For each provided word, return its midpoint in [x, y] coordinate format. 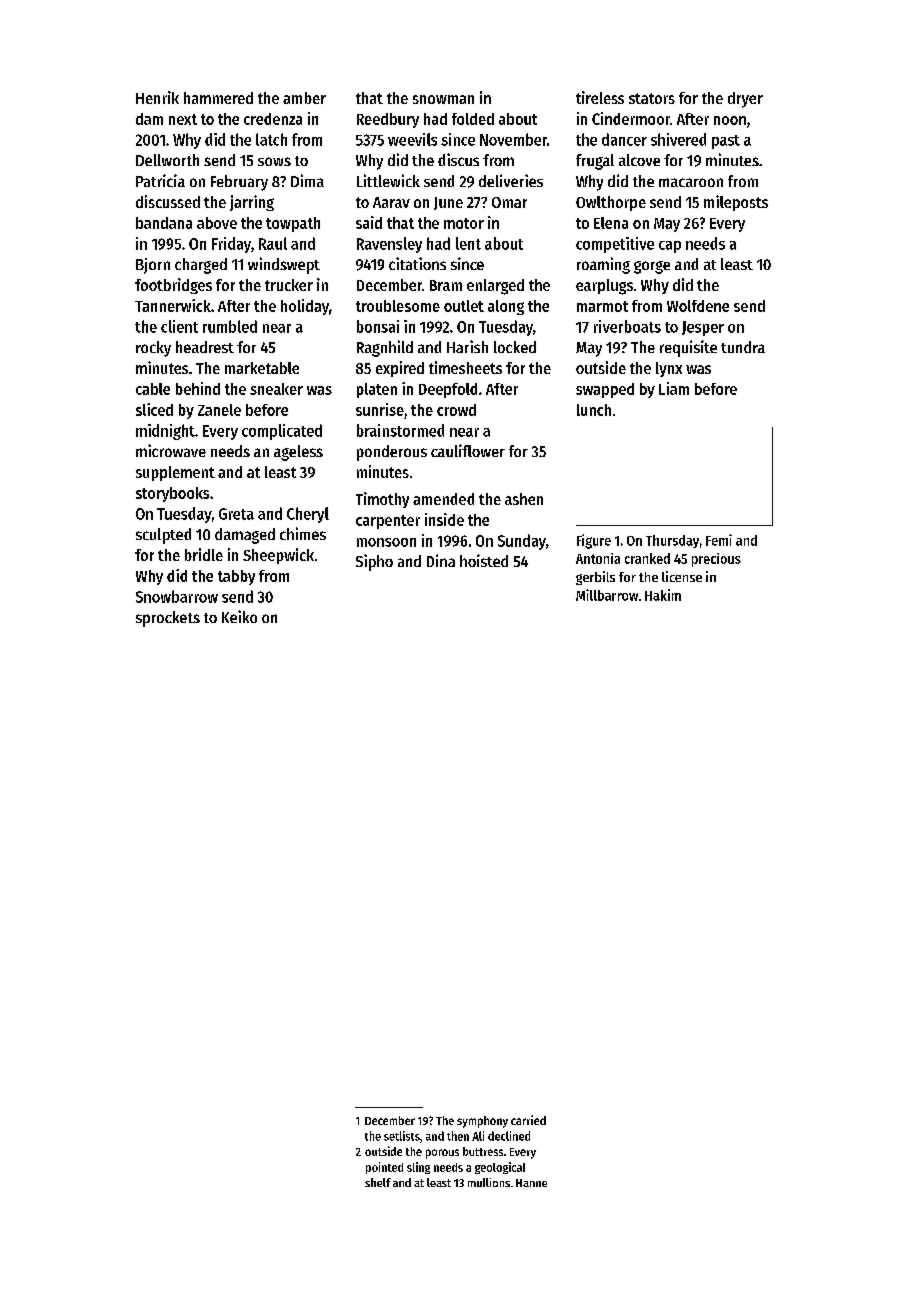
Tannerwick [173, 305]
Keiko [239, 616]
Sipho [374, 562]
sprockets [168, 619]
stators [652, 98]
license [682, 576]
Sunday [522, 542]
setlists [402, 1136]
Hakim [663, 595]
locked [515, 347]
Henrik [157, 97]
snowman [443, 99]
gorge [652, 267]
